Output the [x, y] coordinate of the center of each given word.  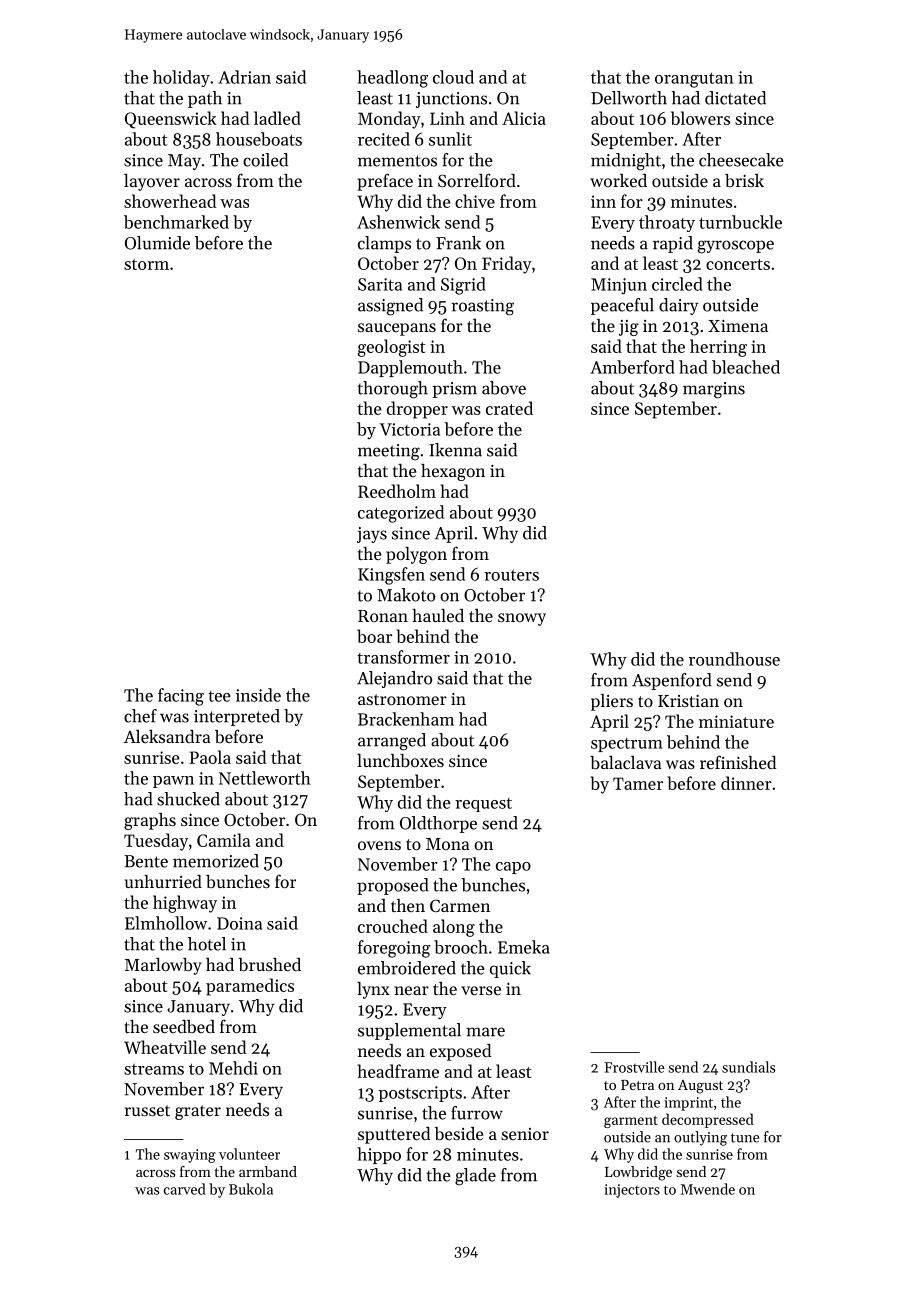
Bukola [251, 1189]
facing [181, 697]
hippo [379, 1155]
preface [385, 182]
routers [511, 575]
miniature [736, 721]
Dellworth [629, 98]
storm [146, 264]
